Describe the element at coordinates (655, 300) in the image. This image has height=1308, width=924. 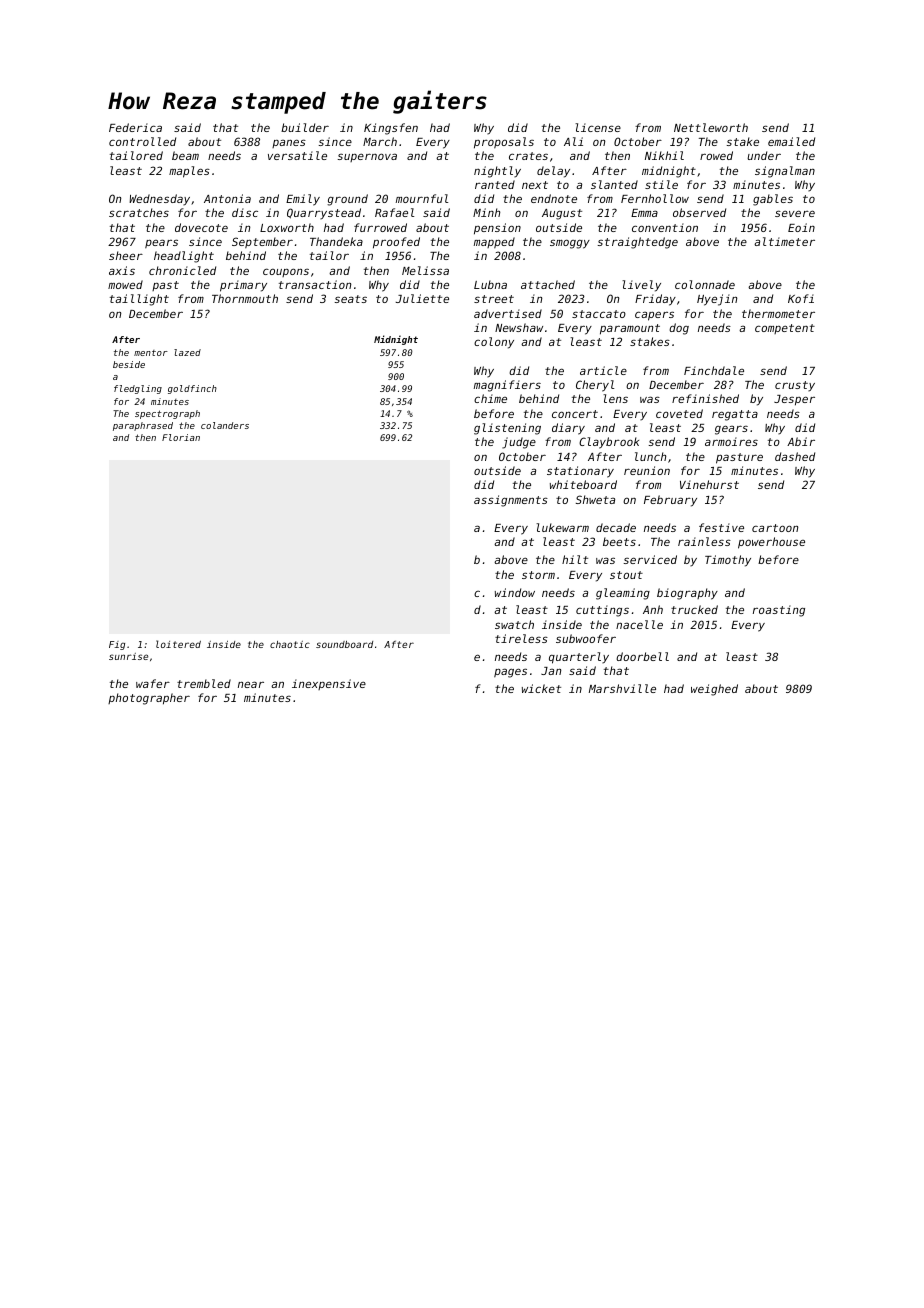
I see `Friday` at that location.
